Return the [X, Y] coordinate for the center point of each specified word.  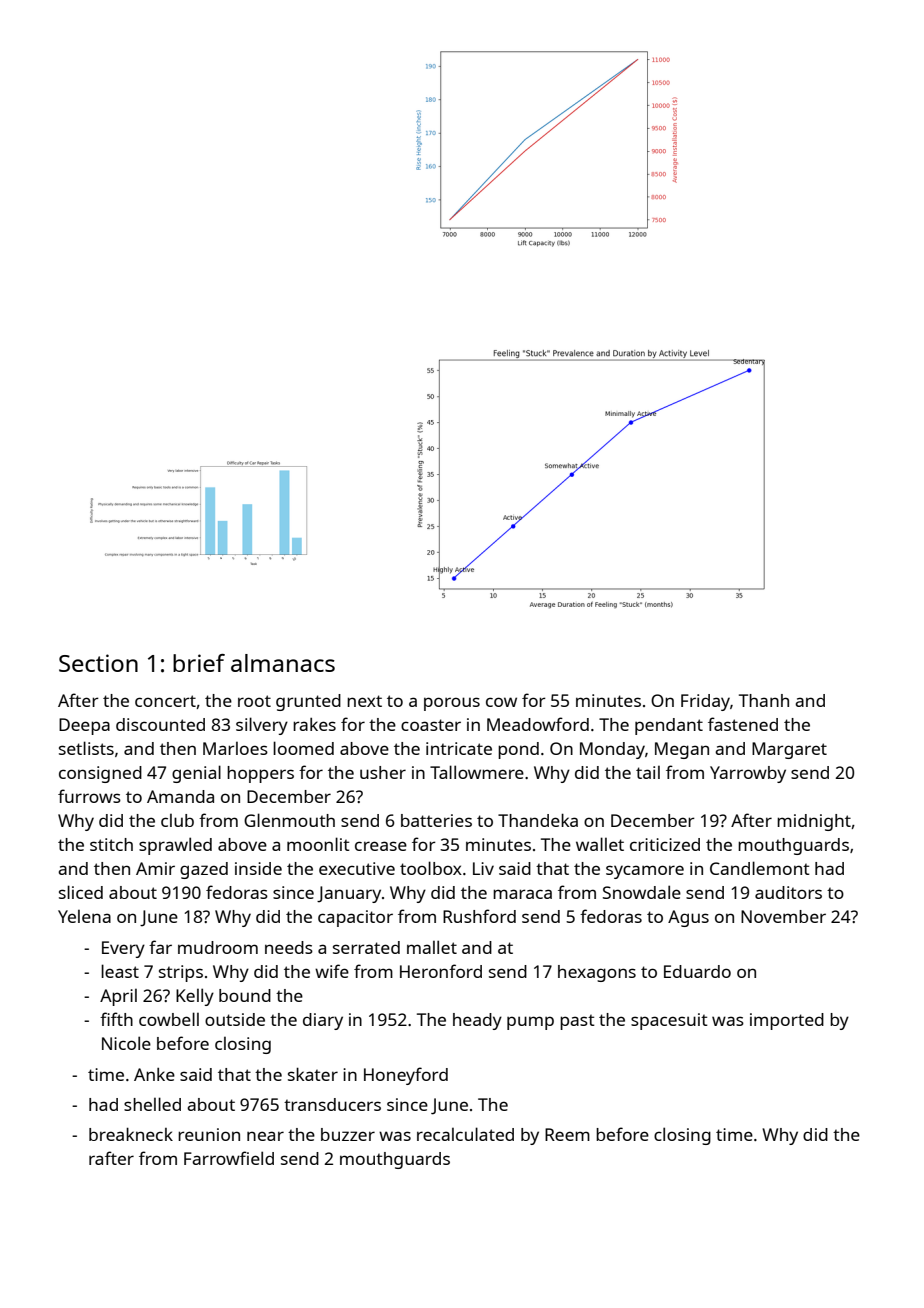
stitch [111, 844]
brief [199, 663]
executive [357, 868]
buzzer [348, 1134]
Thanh [764, 700]
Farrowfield [229, 1158]
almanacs [283, 663]
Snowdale [642, 892]
